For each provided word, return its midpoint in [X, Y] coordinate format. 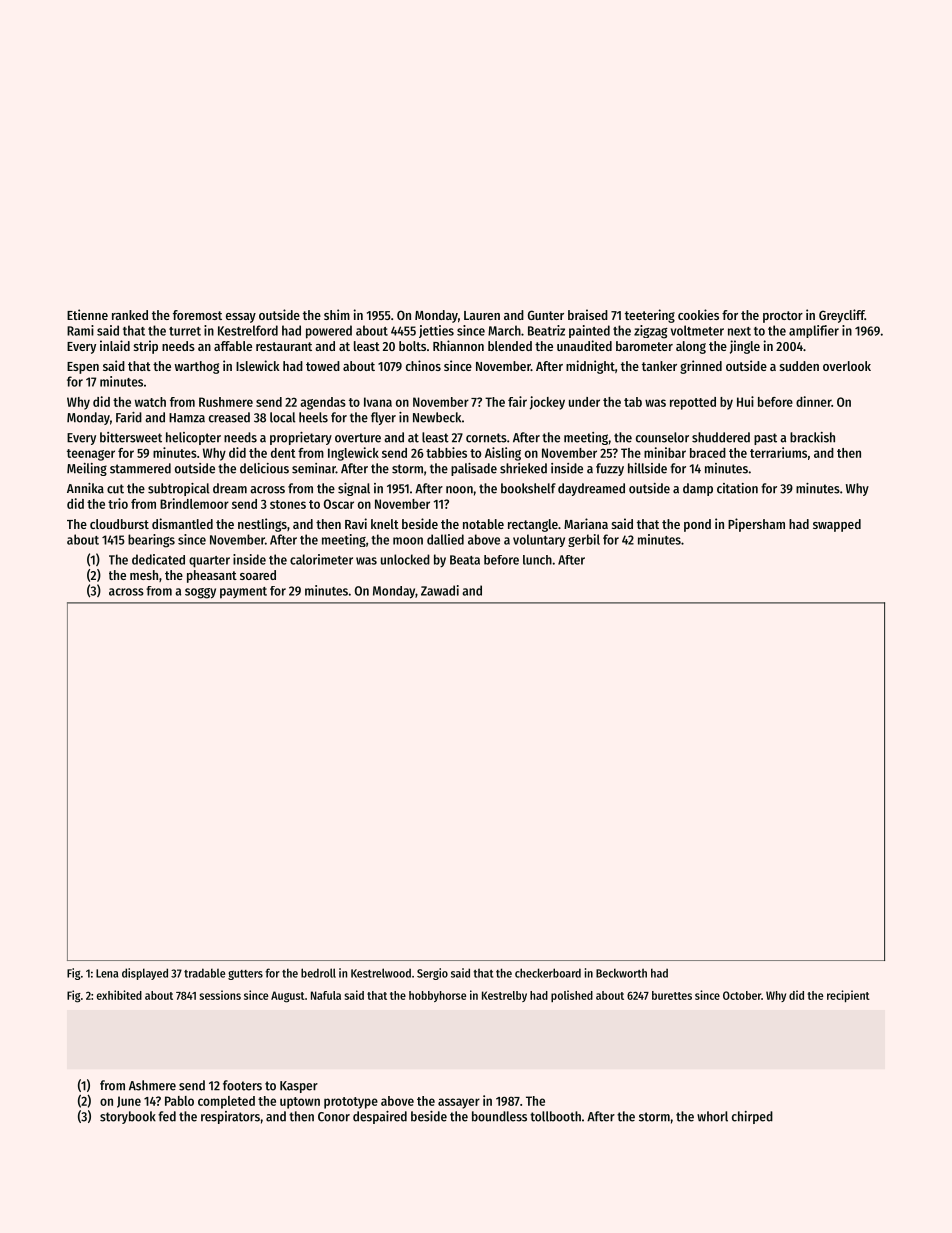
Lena [107, 973]
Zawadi [440, 590]
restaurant [284, 346]
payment [243, 593]
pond [697, 525]
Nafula [326, 995]
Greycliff [842, 316]
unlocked [405, 559]
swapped [837, 525]
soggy [200, 593]
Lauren [482, 315]
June [129, 1102]
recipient [848, 996]
